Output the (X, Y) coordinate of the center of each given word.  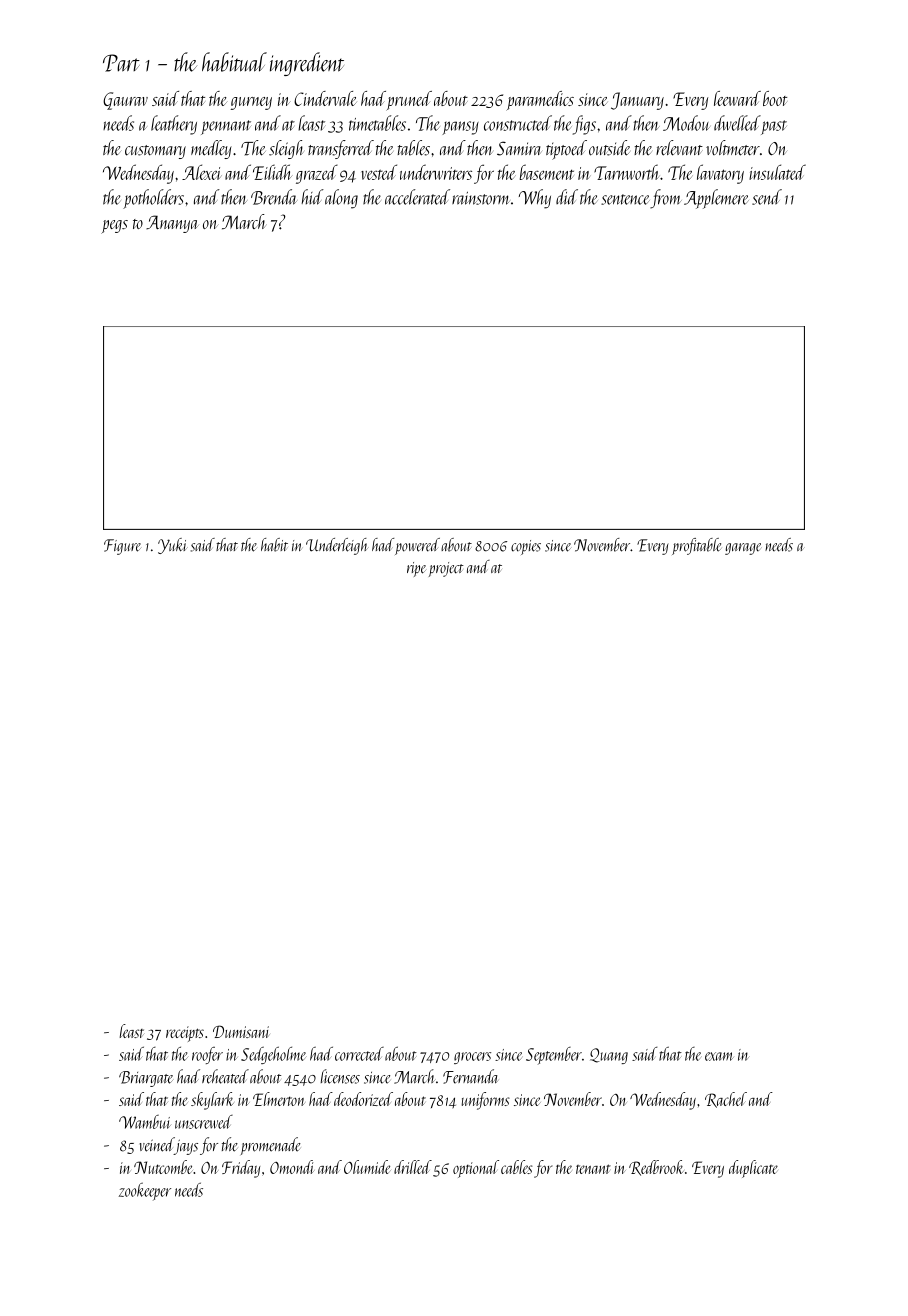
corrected (359, 1054)
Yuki (173, 546)
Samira (519, 148)
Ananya (172, 224)
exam (719, 1056)
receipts (185, 1034)
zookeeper (145, 1191)
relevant (679, 148)
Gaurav (125, 101)
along (341, 199)
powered (417, 546)
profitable (696, 546)
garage (743, 549)
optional (476, 1169)
